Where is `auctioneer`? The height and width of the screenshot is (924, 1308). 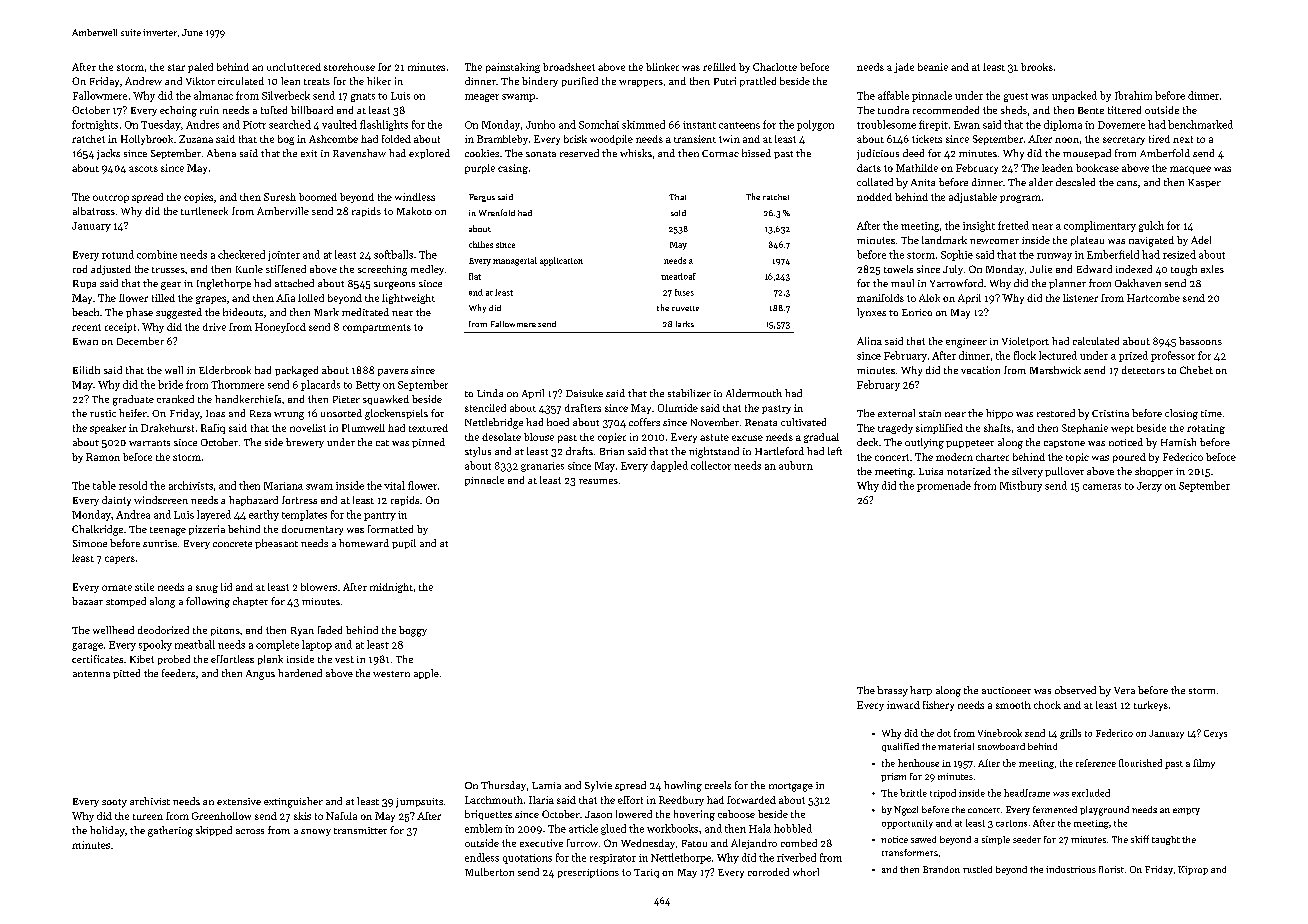
auctioneer is located at coordinates (1006, 690).
